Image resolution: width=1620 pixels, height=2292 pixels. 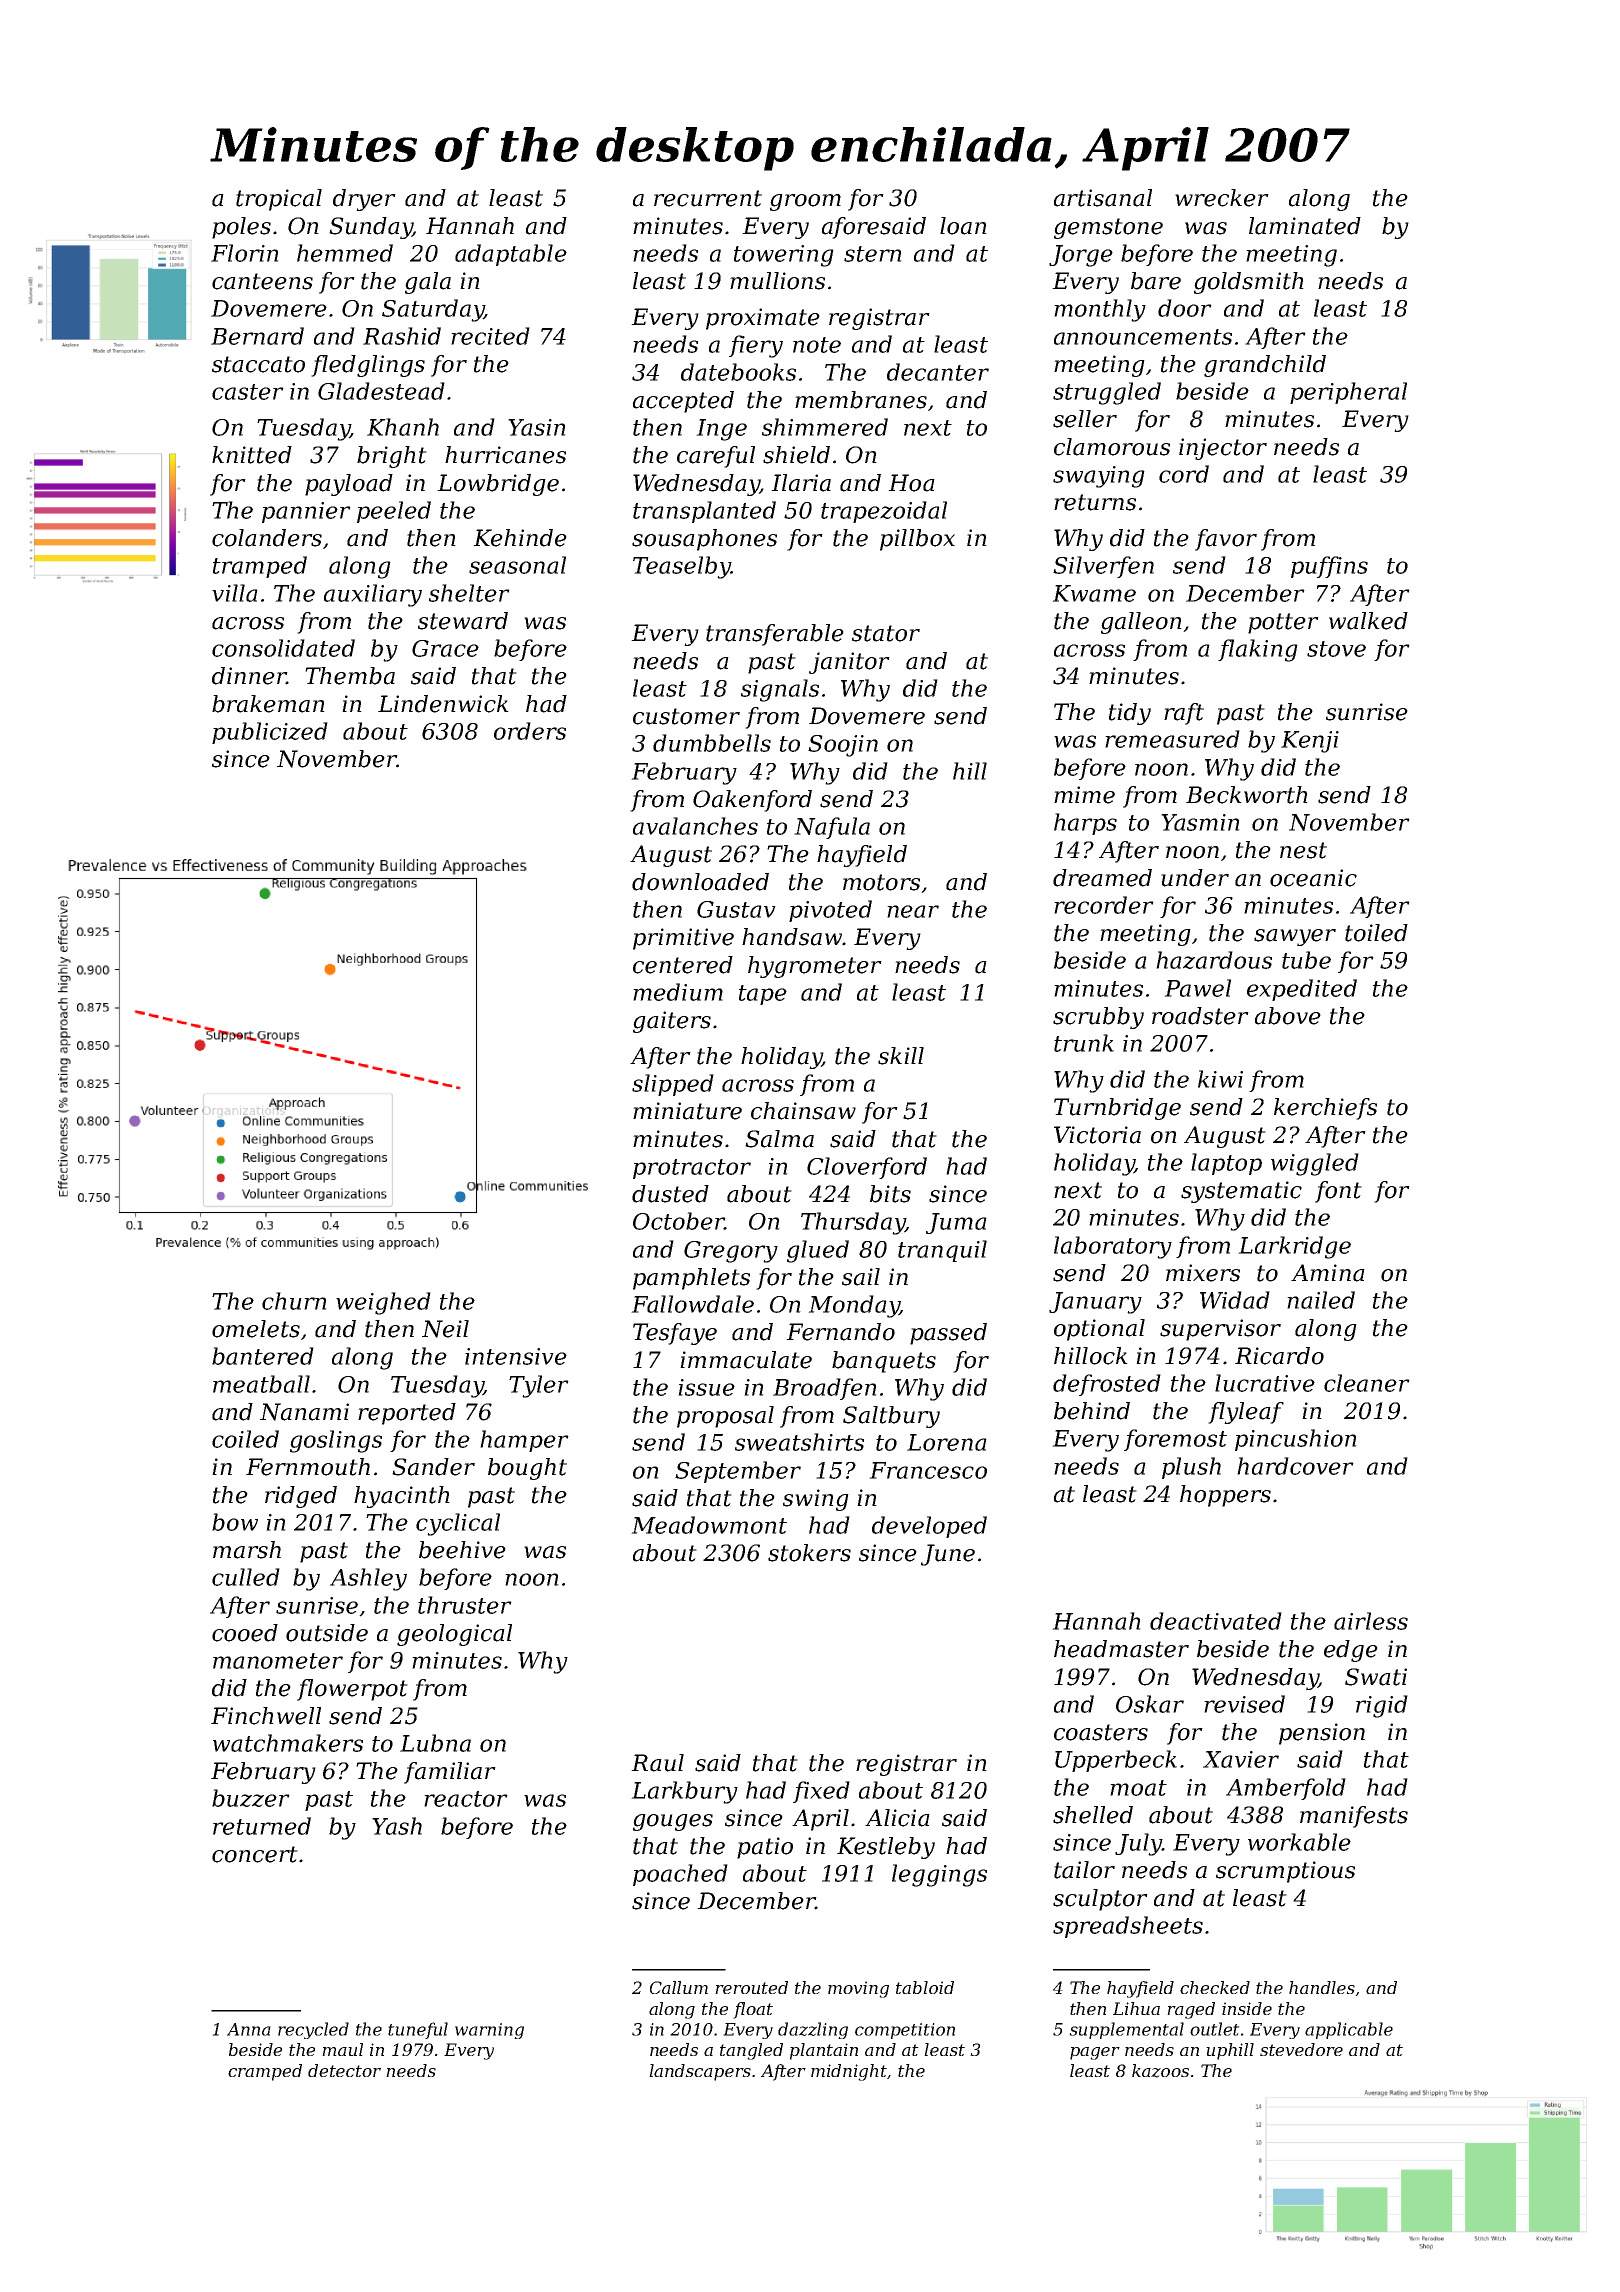 What do you see at coordinates (1103, 198) in the page?
I see `artisanal` at bounding box center [1103, 198].
